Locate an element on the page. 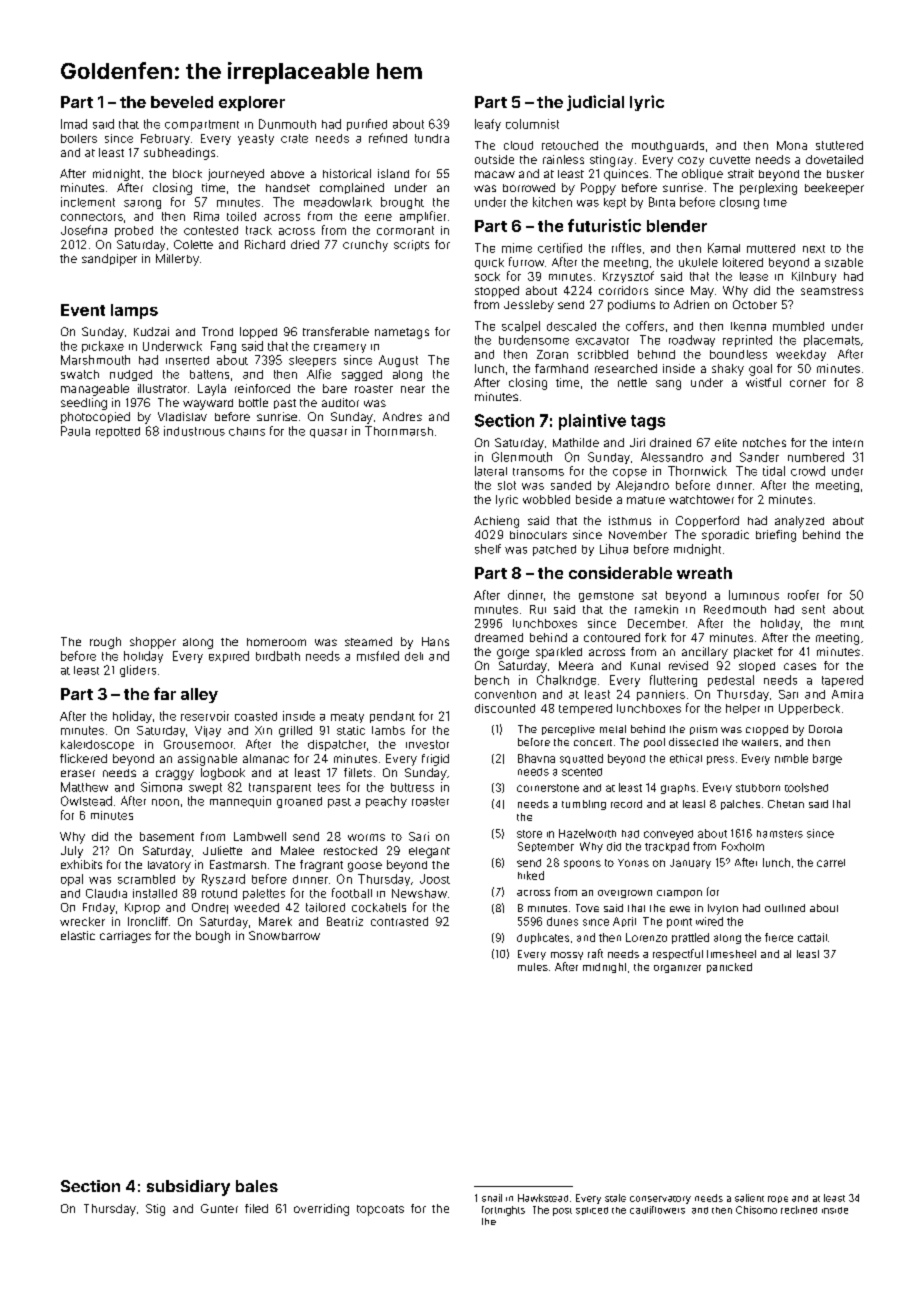  basement is located at coordinates (167, 836).
